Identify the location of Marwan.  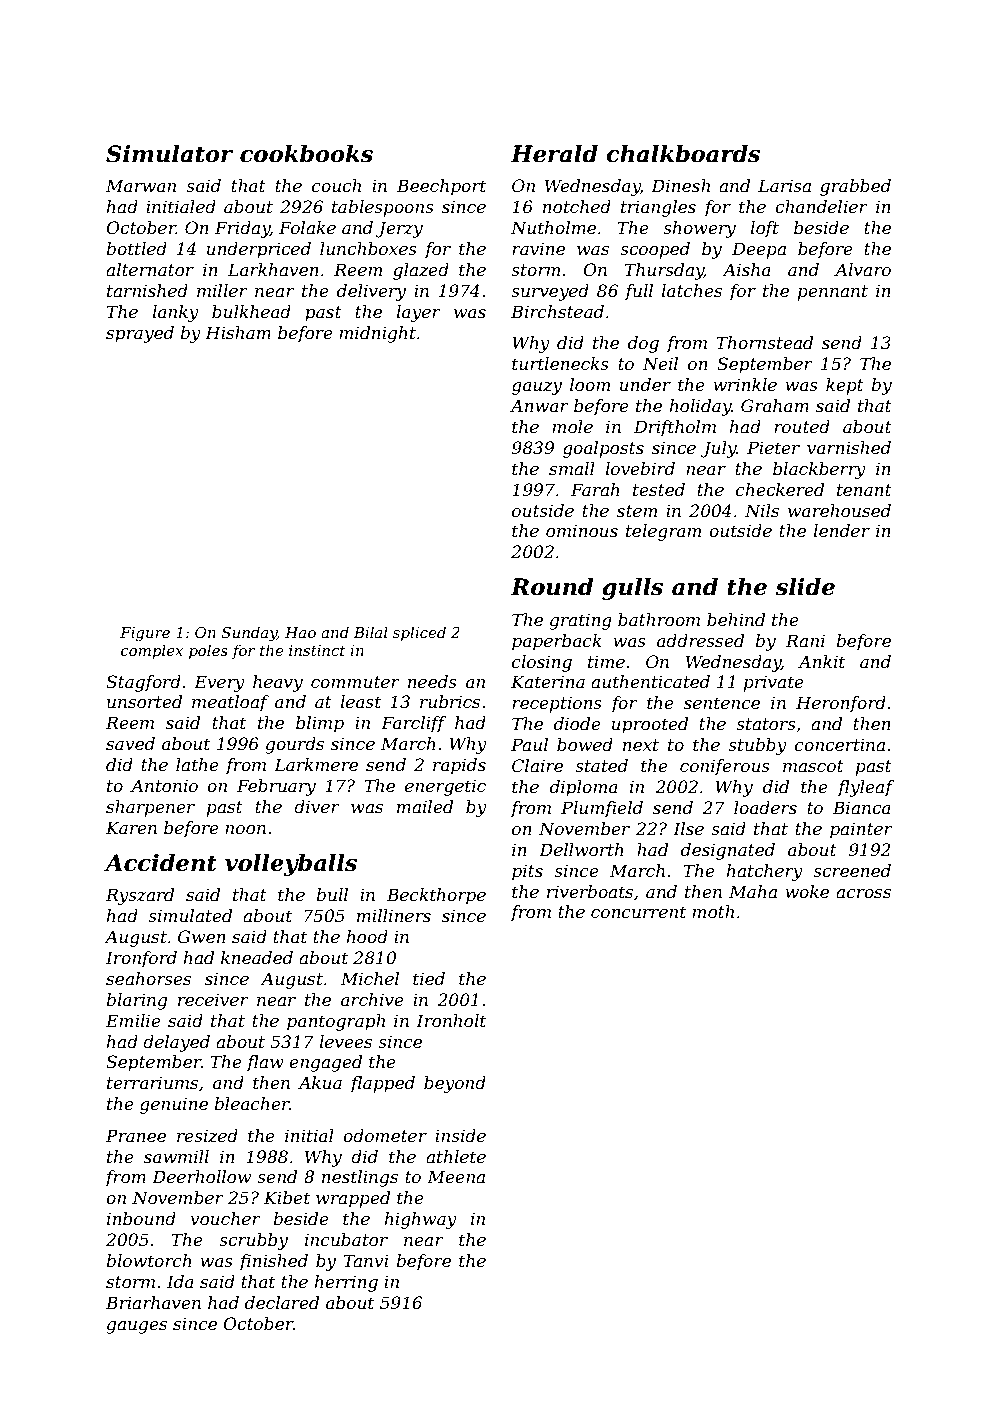
(141, 185).
